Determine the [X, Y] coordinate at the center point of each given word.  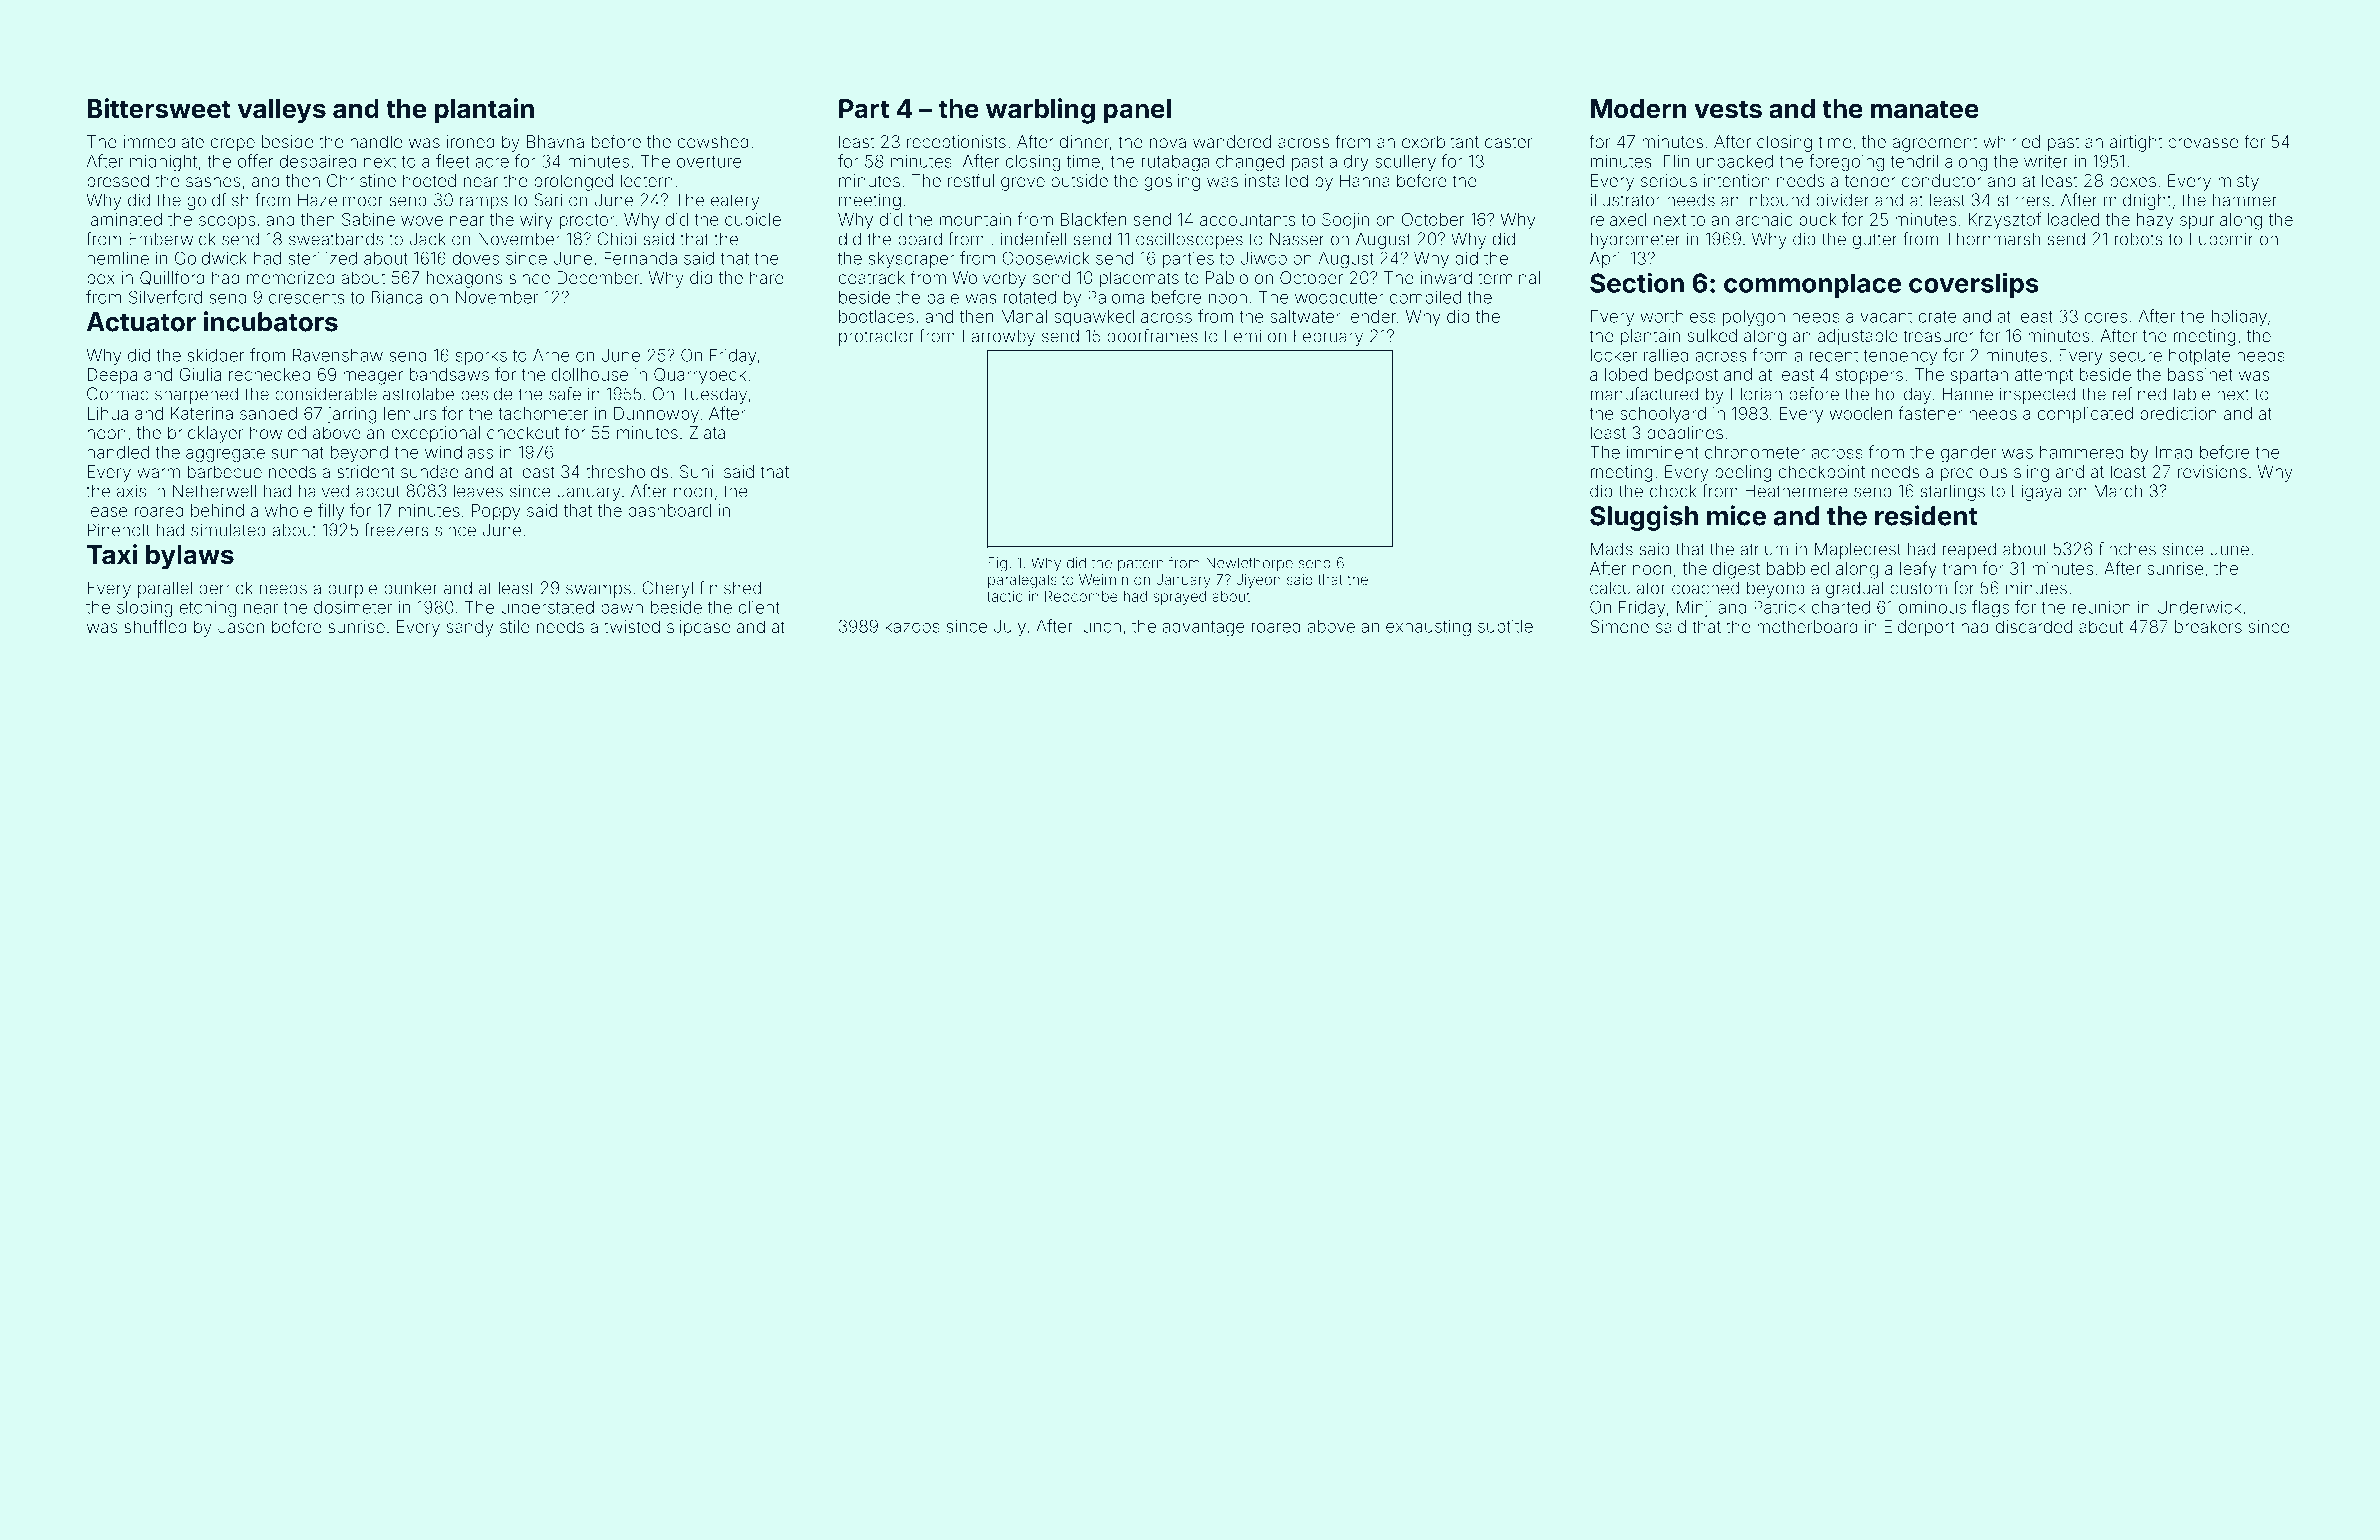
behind [217, 510]
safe [565, 394]
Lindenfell [1028, 239]
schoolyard [1663, 415]
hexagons [465, 279]
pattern [1141, 564]
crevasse [2203, 143]
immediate [164, 141]
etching [208, 609]
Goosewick [1045, 258]
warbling [1040, 111]
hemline [118, 258]
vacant [1886, 317]
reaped [1969, 550]
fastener [1930, 413]
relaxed [1618, 219]
